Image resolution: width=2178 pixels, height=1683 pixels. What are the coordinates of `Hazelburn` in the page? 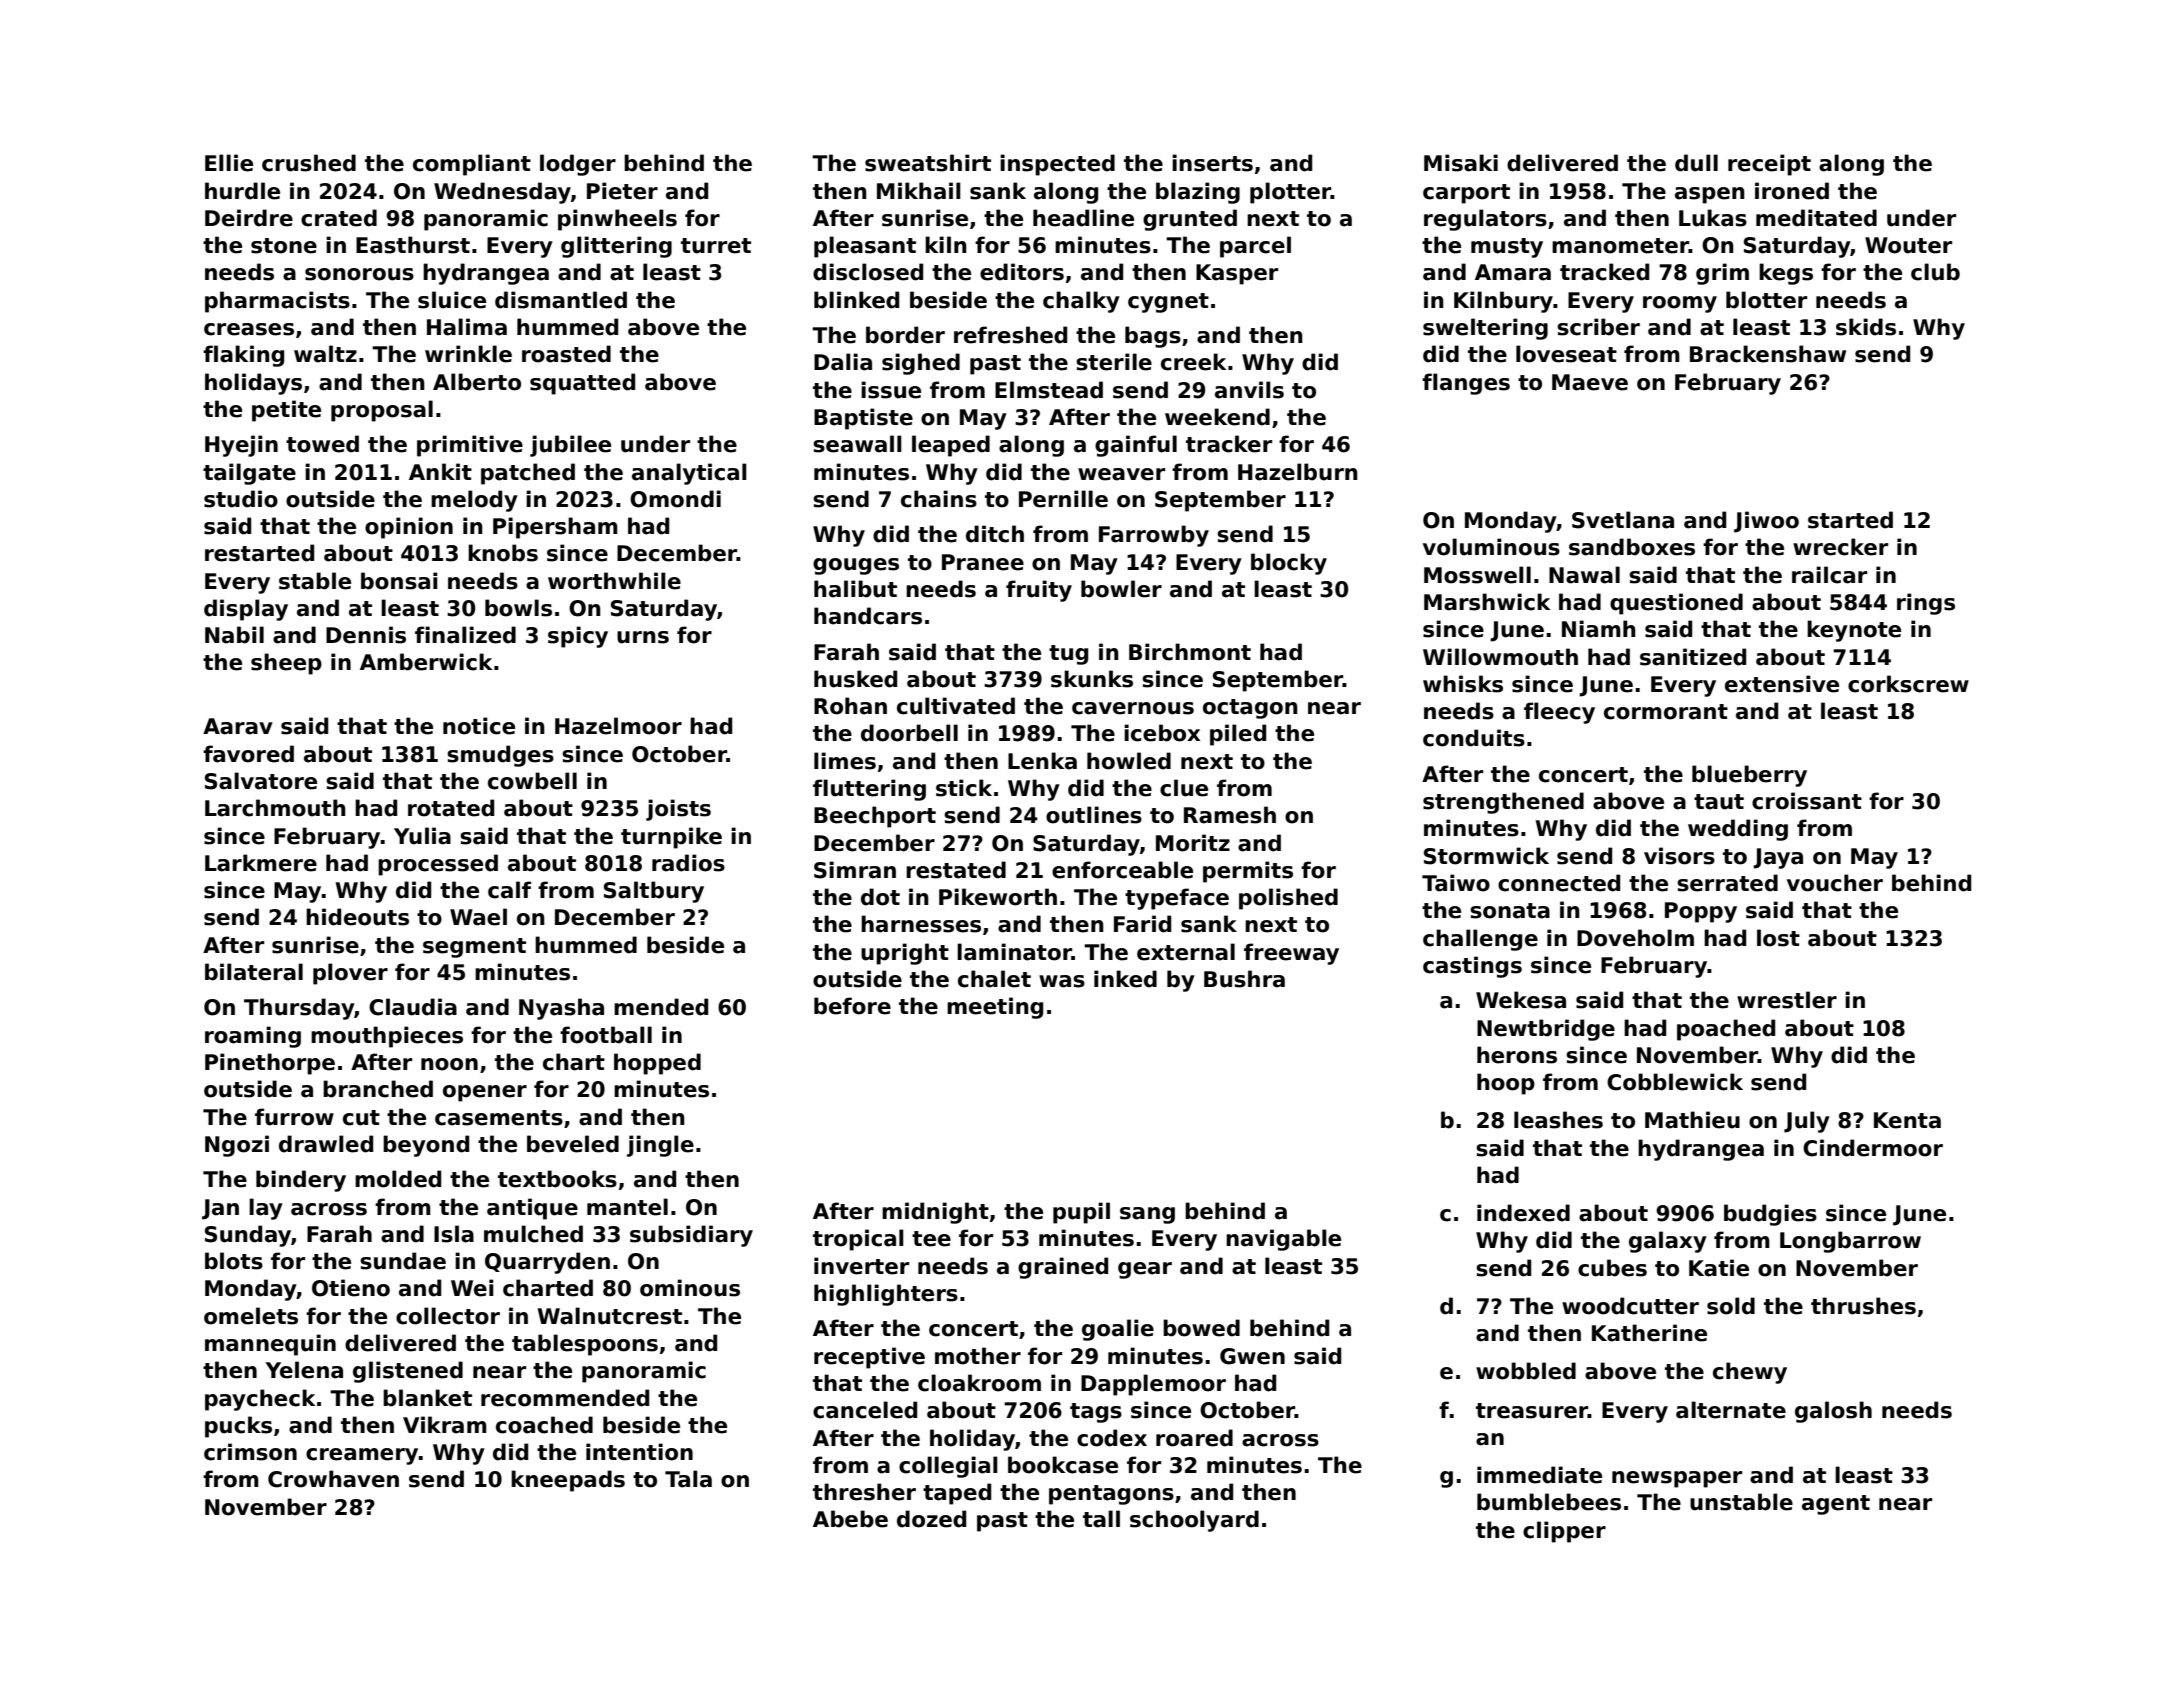 It's located at (1298, 472).
